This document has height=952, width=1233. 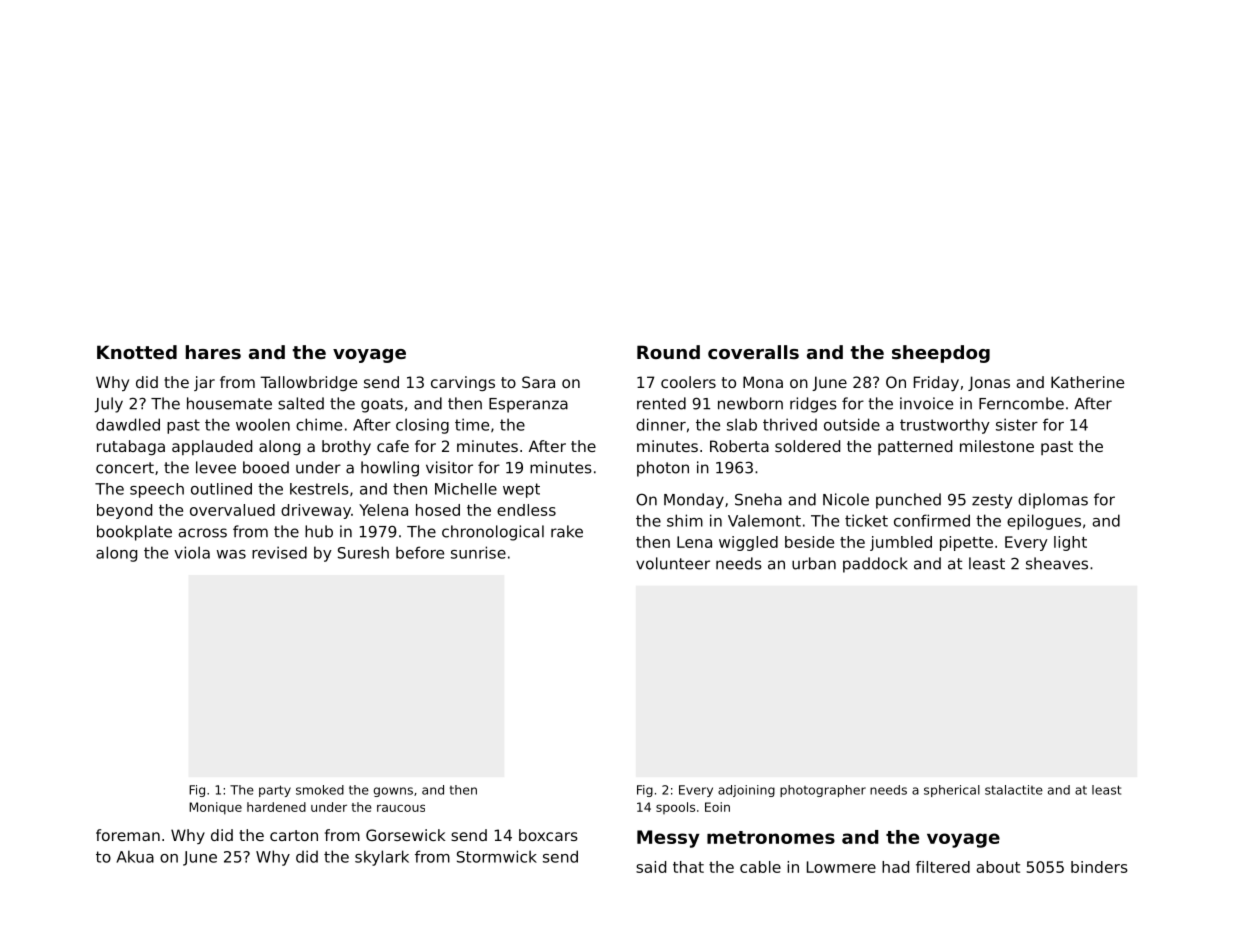 I want to click on Tallowbridge, so click(x=308, y=383).
